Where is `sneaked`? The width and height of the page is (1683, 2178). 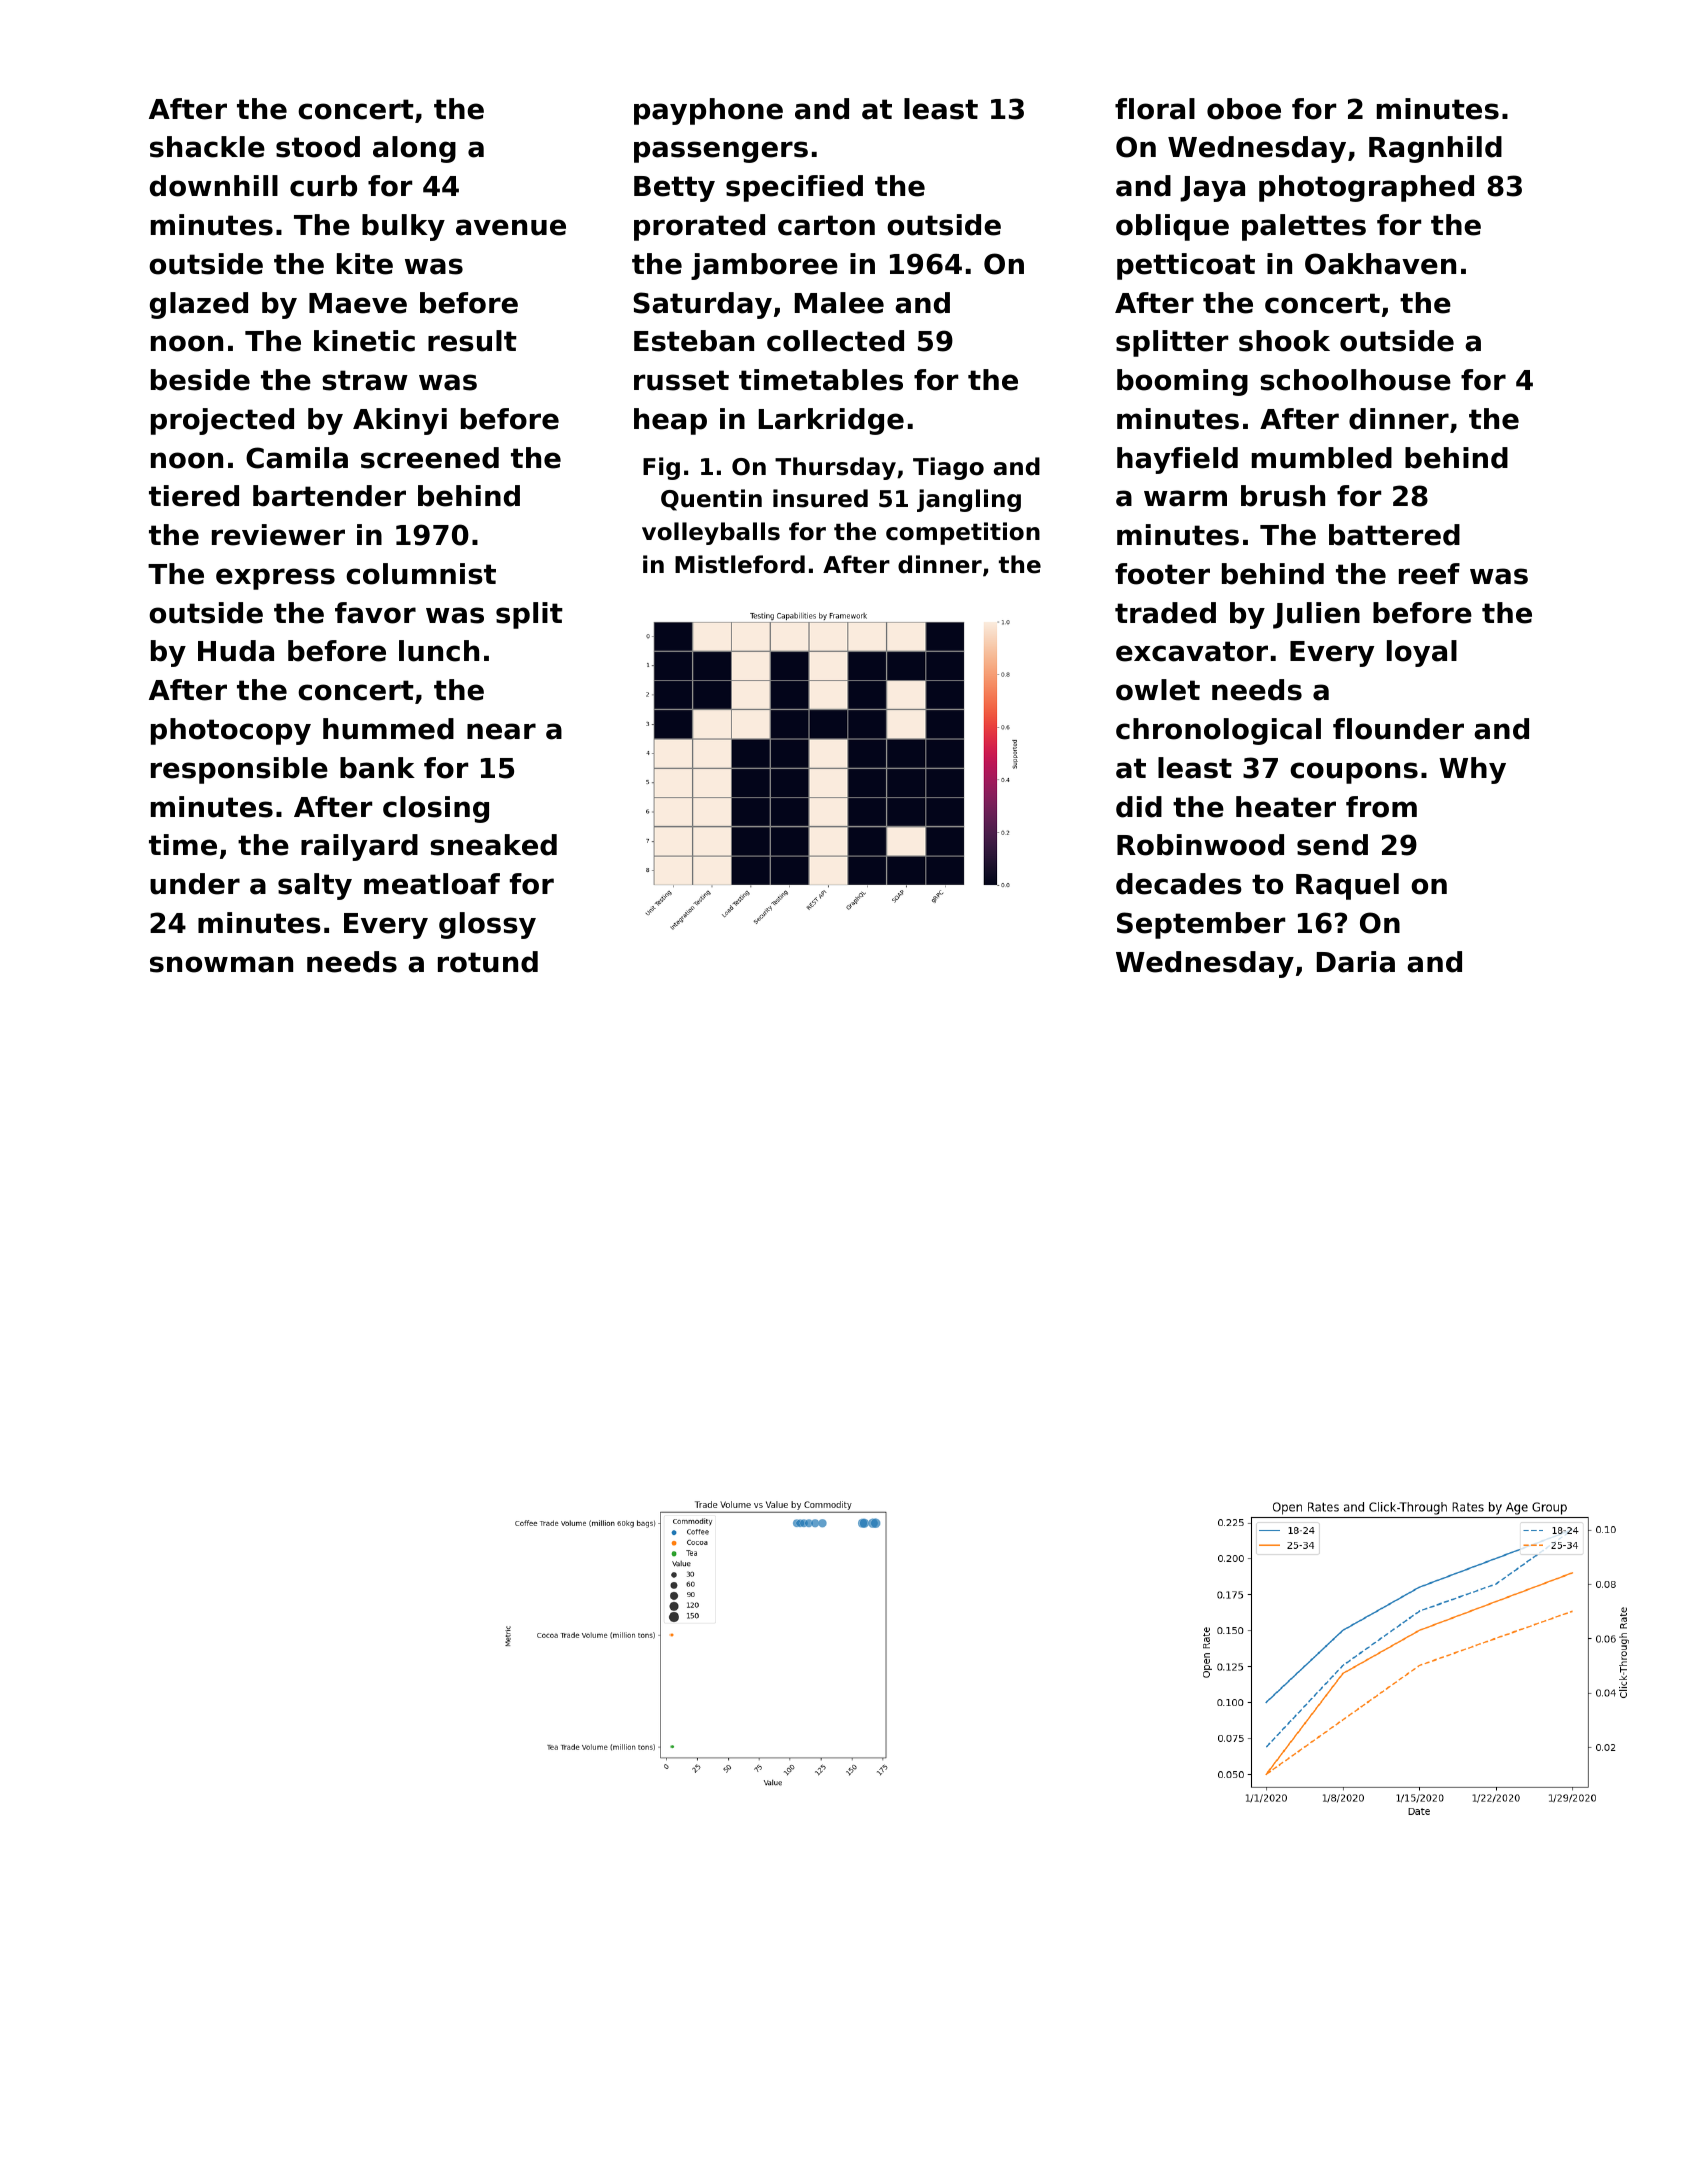 sneaked is located at coordinates (493, 845).
